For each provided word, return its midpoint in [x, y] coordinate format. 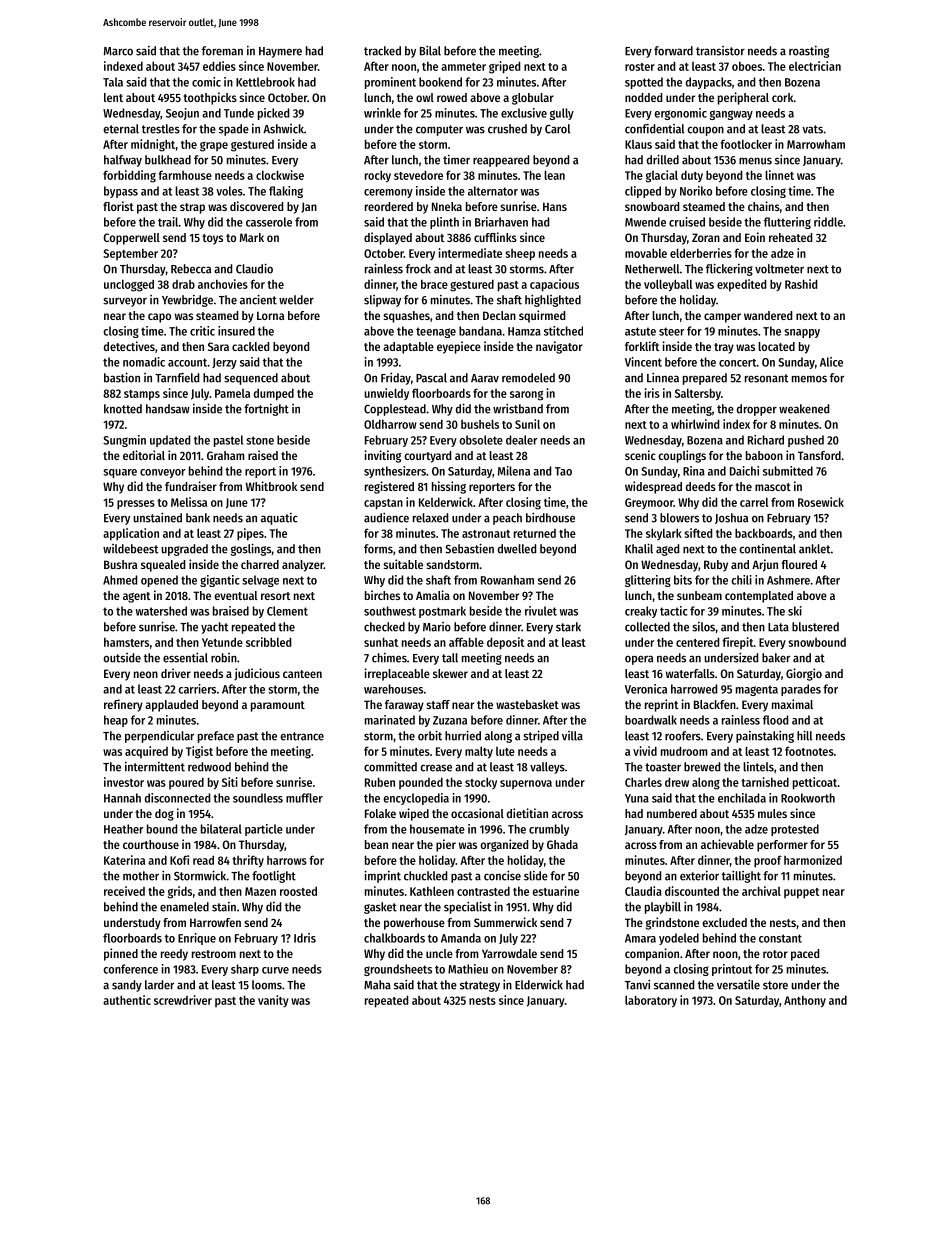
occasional [477, 813]
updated [170, 441]
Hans [555, 206]
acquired [146, 752]
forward [673, 51]
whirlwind [695, 424]
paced [805, 955]
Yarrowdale [509, 953]
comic [206, 82]
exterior [699, 876]
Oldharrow [390, 424]
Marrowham [816, 144]
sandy [127, 986]
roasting [809, 52]
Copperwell [131, 239]
